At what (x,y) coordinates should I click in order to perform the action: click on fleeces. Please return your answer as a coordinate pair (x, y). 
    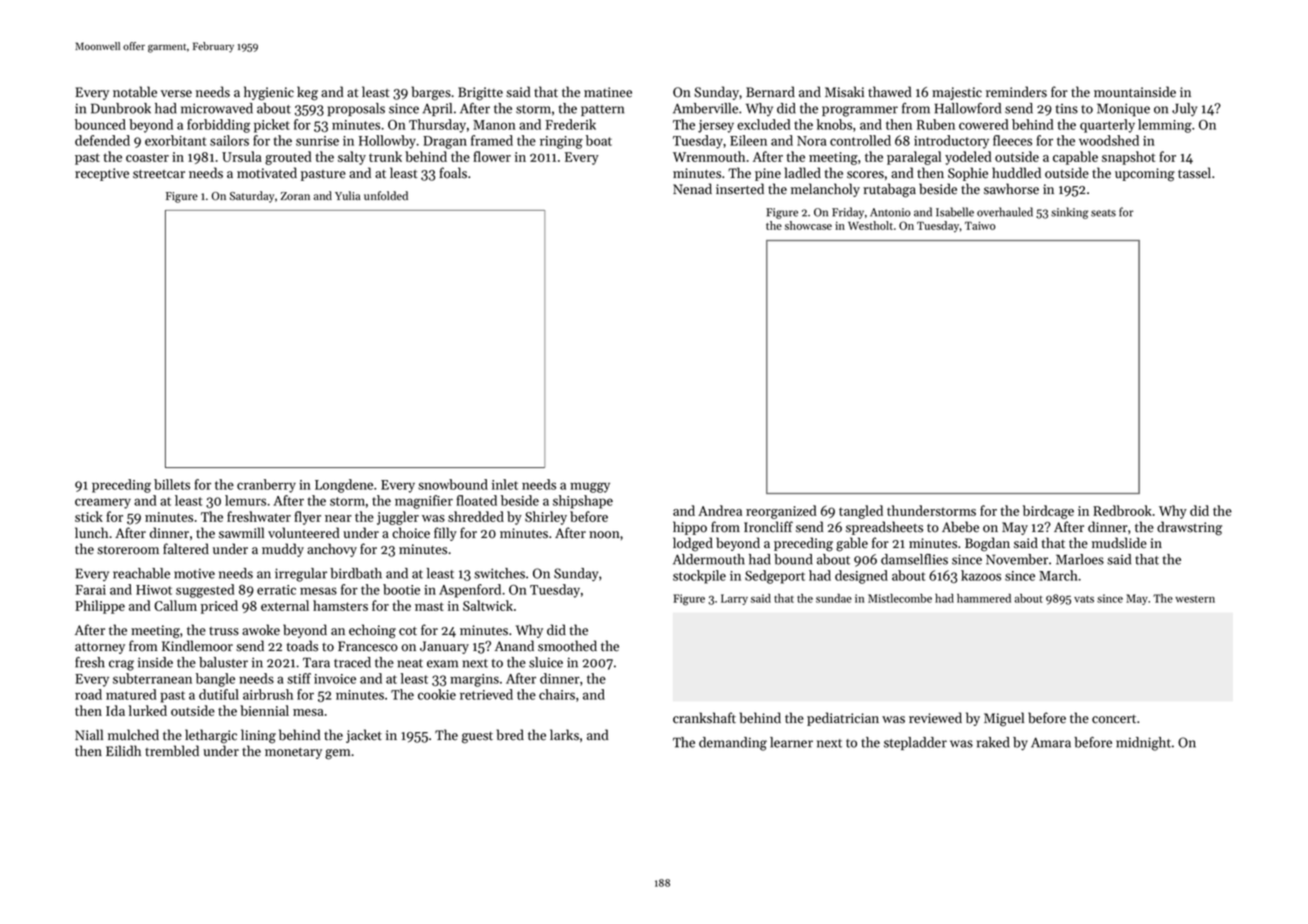
    Looking at the image, I should click on (1012, 140).
